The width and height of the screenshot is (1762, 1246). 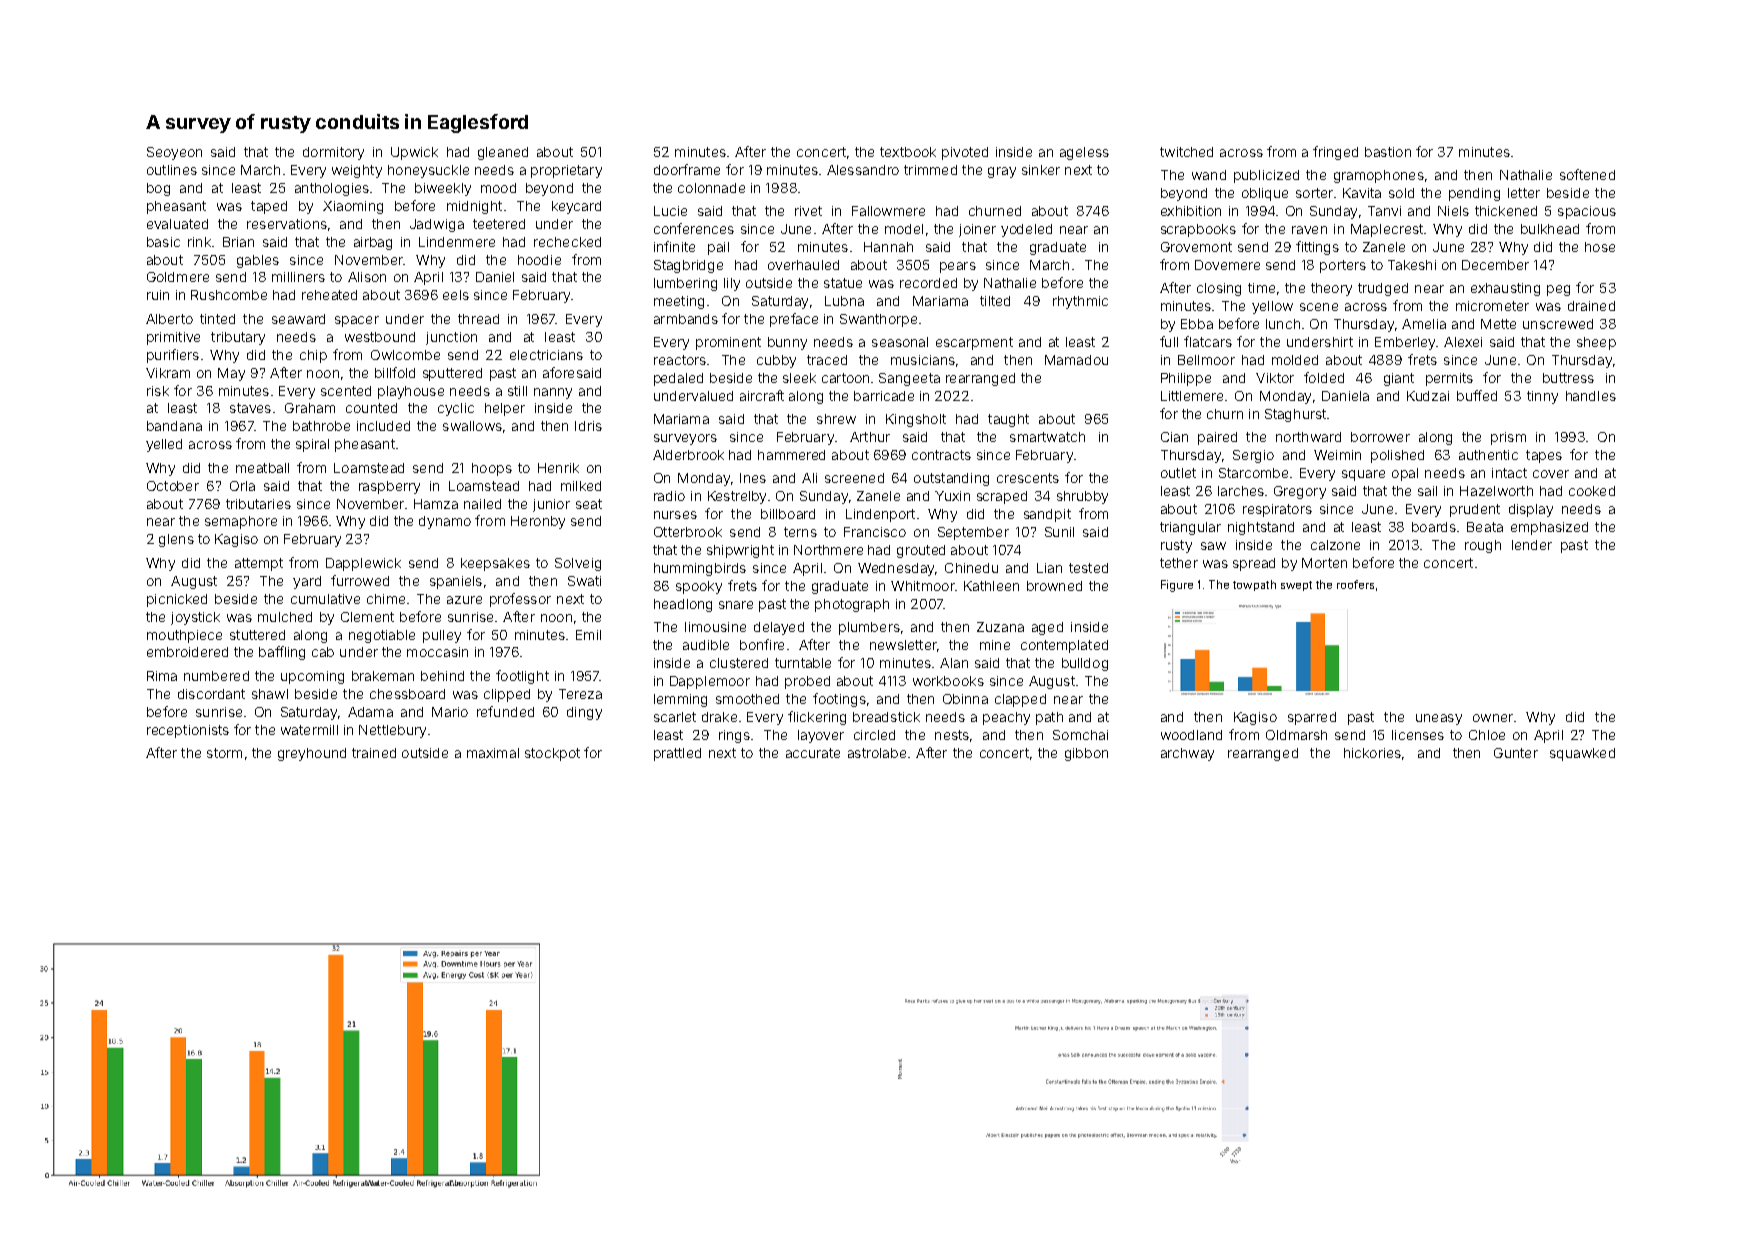 I want to click on yodeled, so click(x=1026, y=230).
